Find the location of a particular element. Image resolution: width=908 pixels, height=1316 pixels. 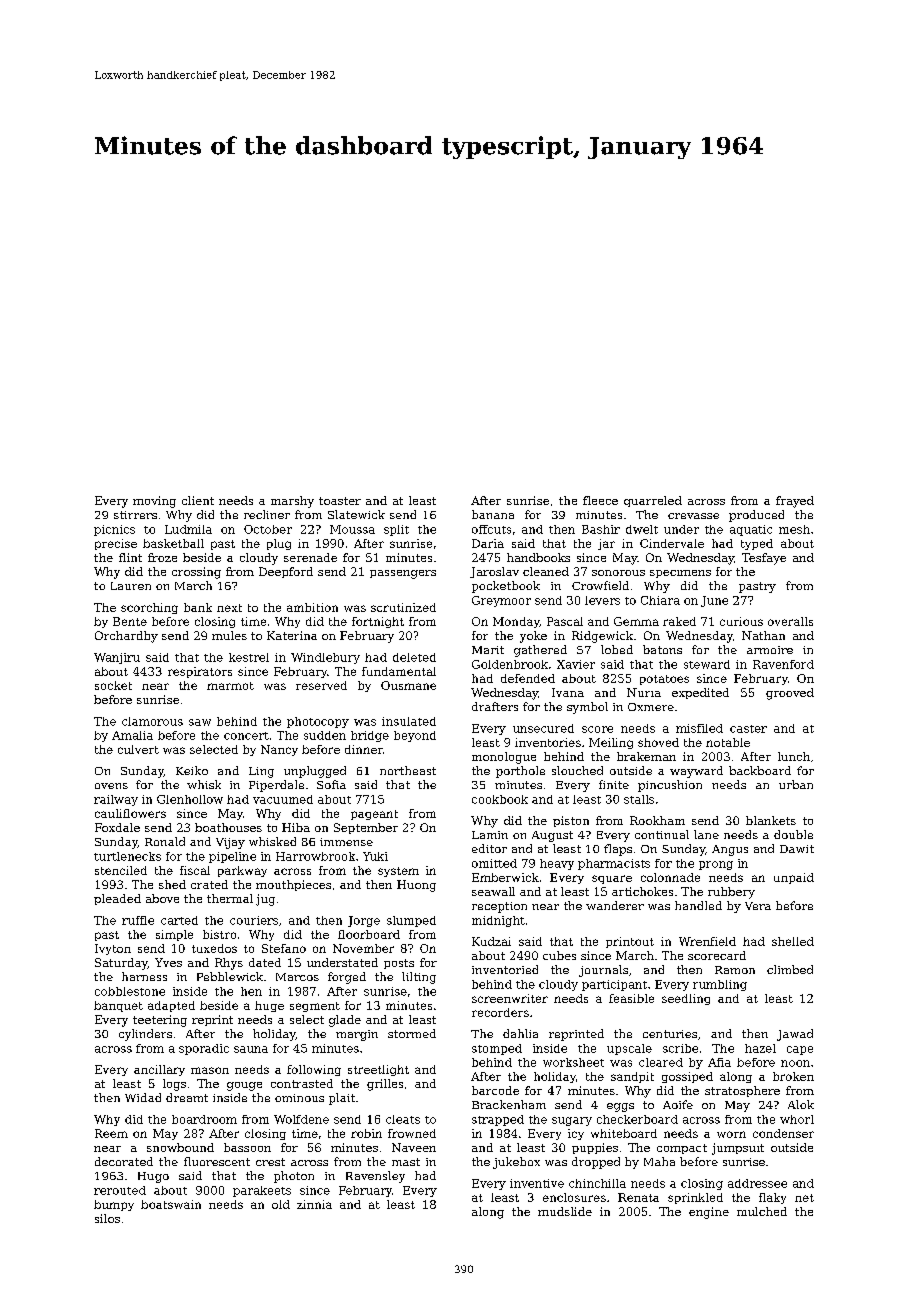

turtlenecks is located at coordinates (127, 856).
